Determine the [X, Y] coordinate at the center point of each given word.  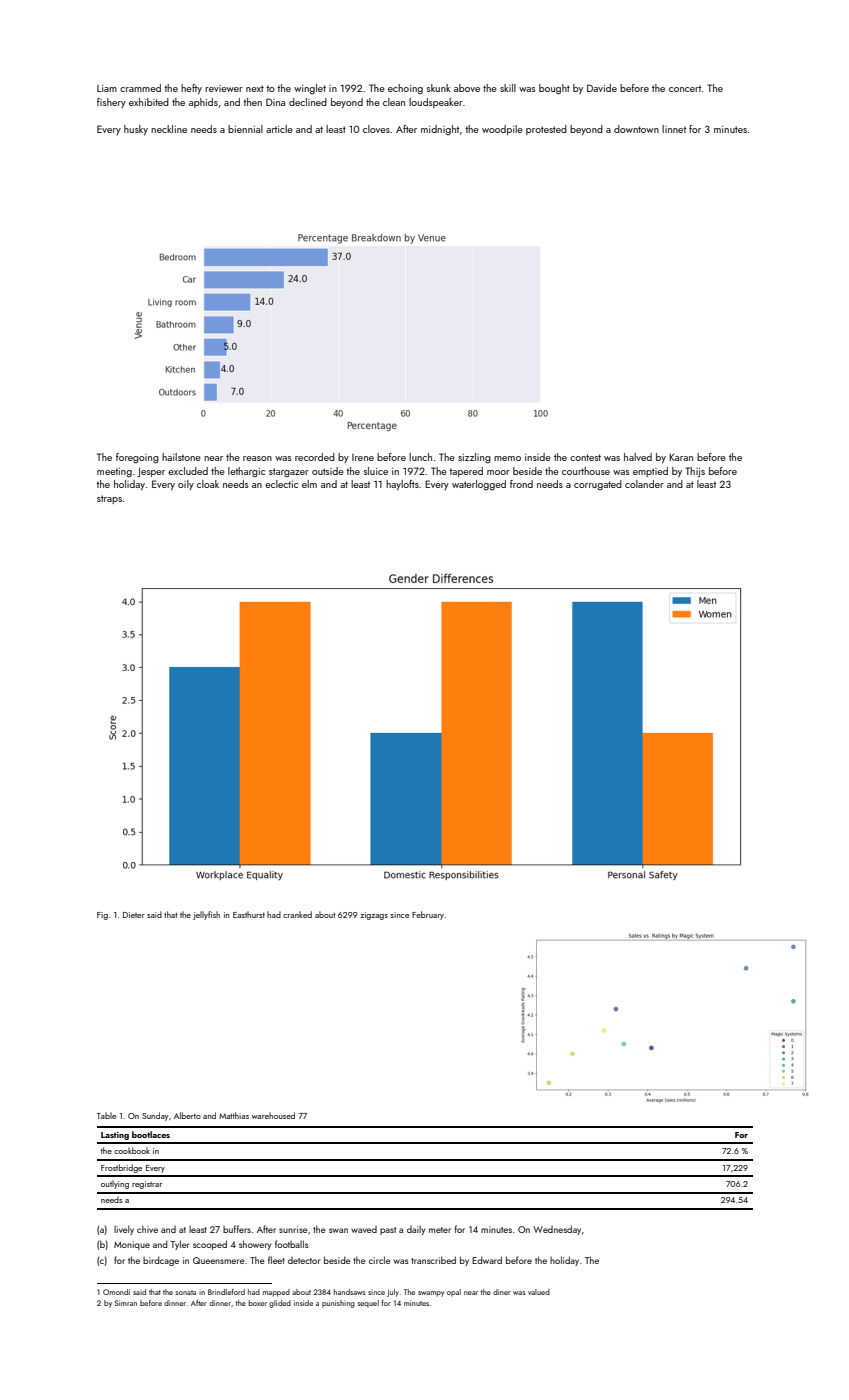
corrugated [598, 485]
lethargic [246, 472]
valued [539, 1292]
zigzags [374, 916]
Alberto [187, 1115]
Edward [487, 1260]
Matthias [234, 1115]
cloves [376, 129]
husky [136, 130]
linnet [674, 129]
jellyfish [206, 915]
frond [521, 484]
